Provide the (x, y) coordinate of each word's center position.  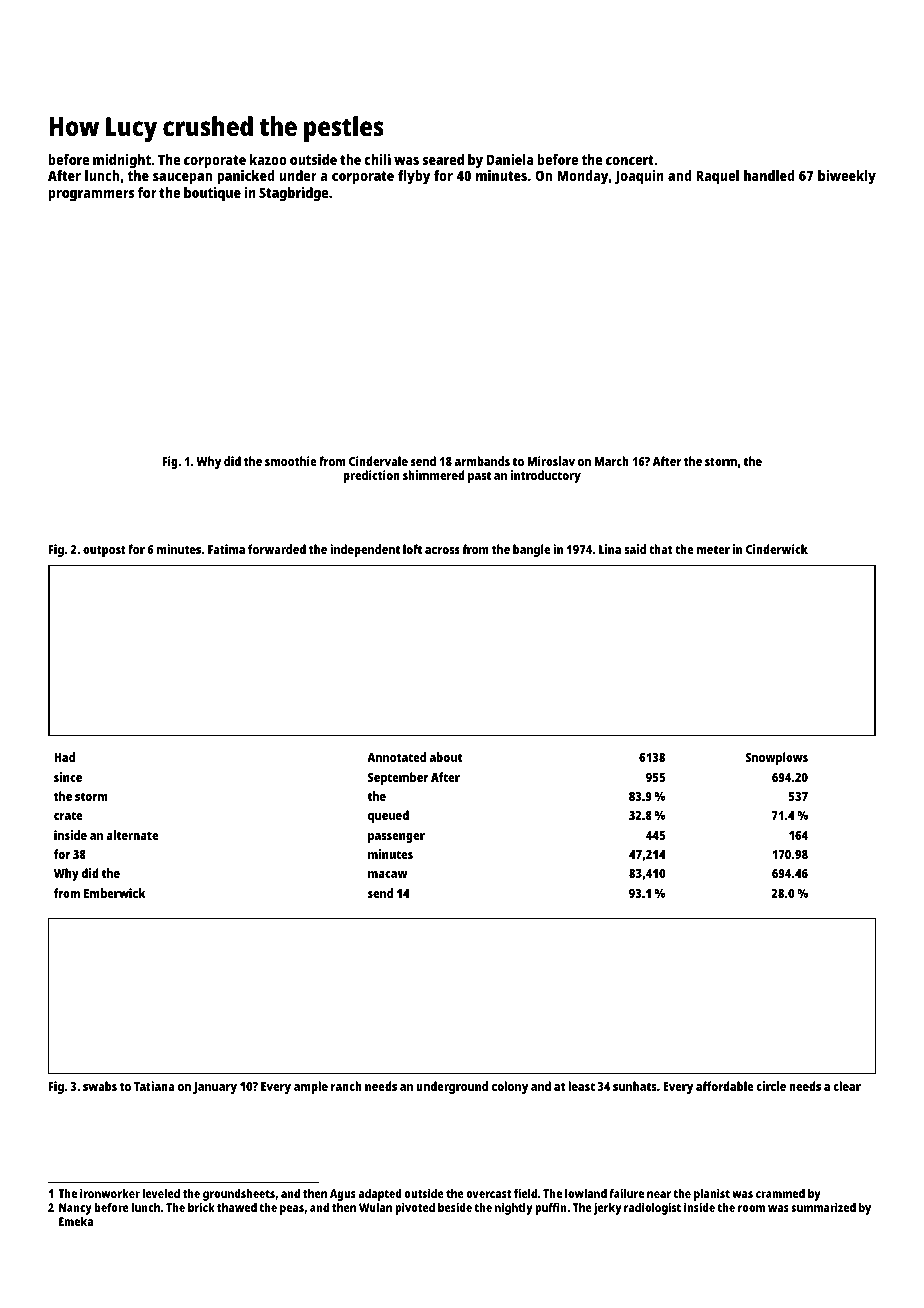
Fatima (226, 549)
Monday (582, 177)
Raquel (717, 177)
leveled (161, 1193)
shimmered (434, 475)
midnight (122, 161)
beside (455, 1207)
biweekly (847, 177)
